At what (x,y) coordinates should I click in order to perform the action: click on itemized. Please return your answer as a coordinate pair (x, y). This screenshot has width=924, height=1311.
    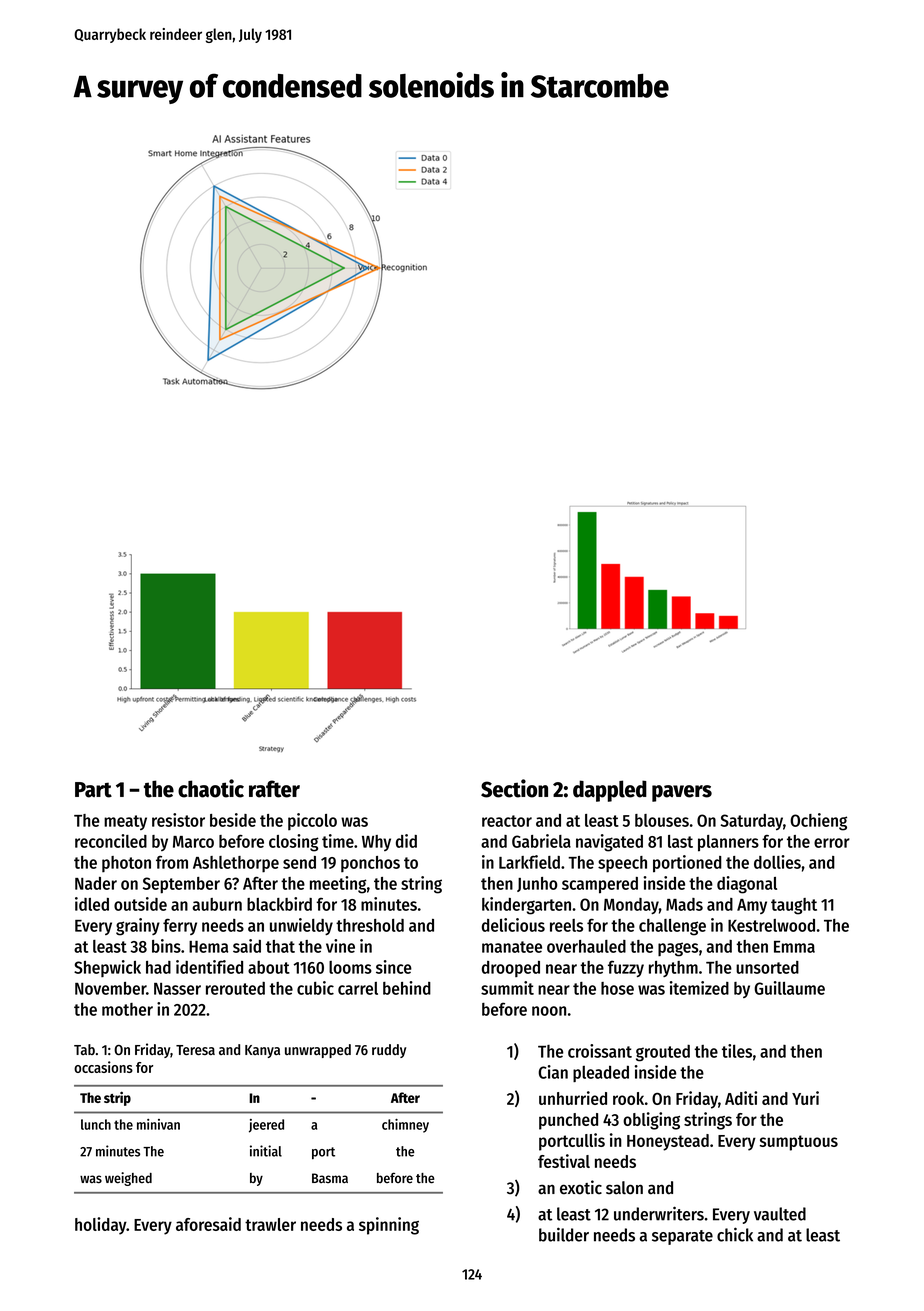
    Looking at the image, I should click on (699, 988).
